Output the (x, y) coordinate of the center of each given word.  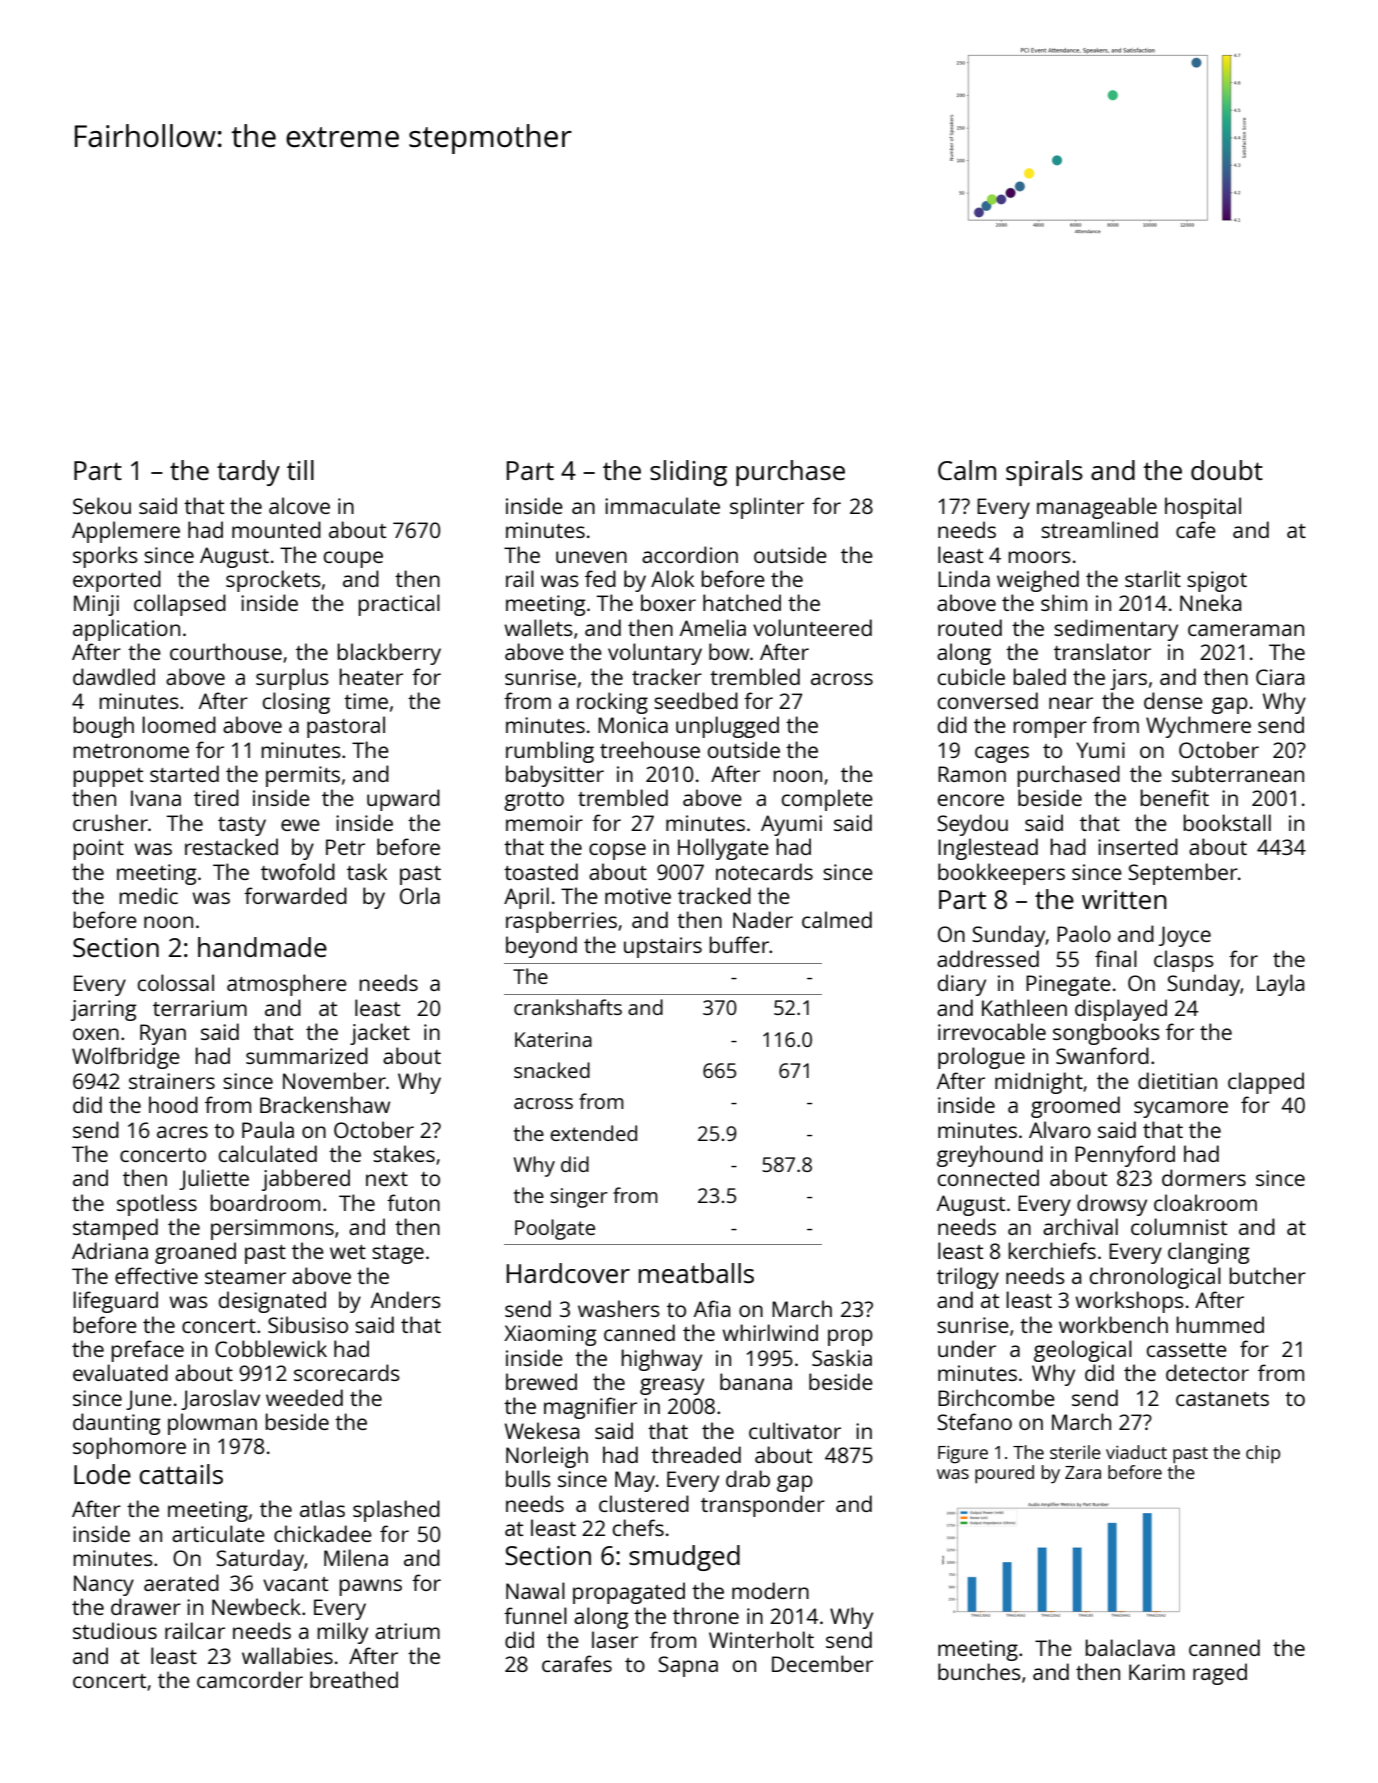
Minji (96, 605)
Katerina (553, 1039)
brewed (541, 1381)
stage (398, 1254)
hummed (1220, 1324)
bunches (979, 1671)
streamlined (1099, 529)
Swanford (1102, 1055)
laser (615, 1639)
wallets (538, 627)
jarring (104, 1010)
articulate (218, 1533)
